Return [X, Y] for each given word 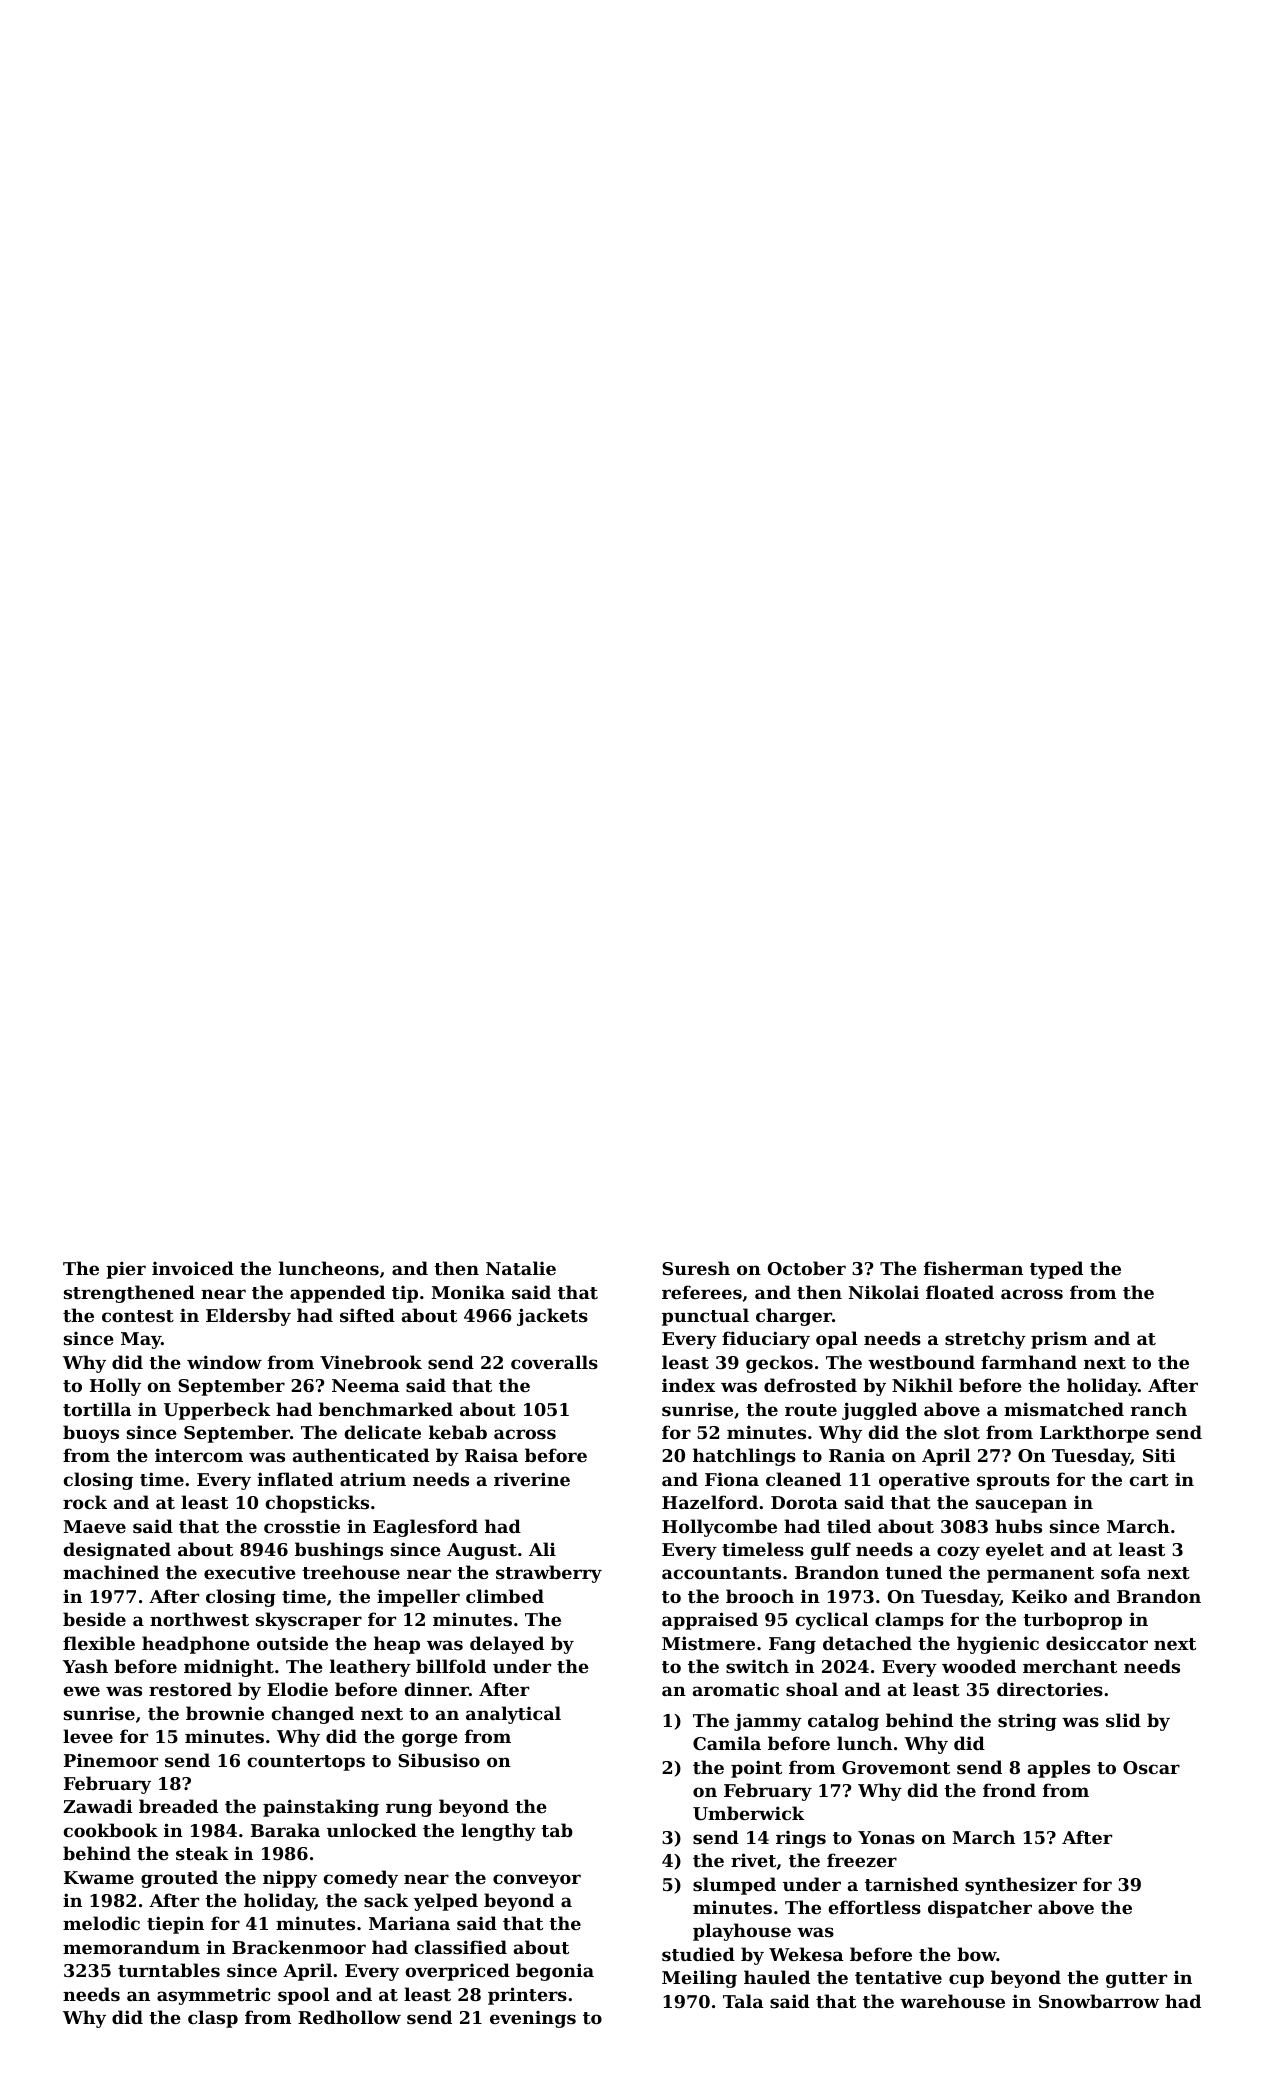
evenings [533, 2019]
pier [126, 1270]
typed [1056, 1270]
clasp [213, 2019]
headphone [196, 1645]
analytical [513, 1715]
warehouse [952, 2001]
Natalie [521, 1268]
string [1027, 1722]
